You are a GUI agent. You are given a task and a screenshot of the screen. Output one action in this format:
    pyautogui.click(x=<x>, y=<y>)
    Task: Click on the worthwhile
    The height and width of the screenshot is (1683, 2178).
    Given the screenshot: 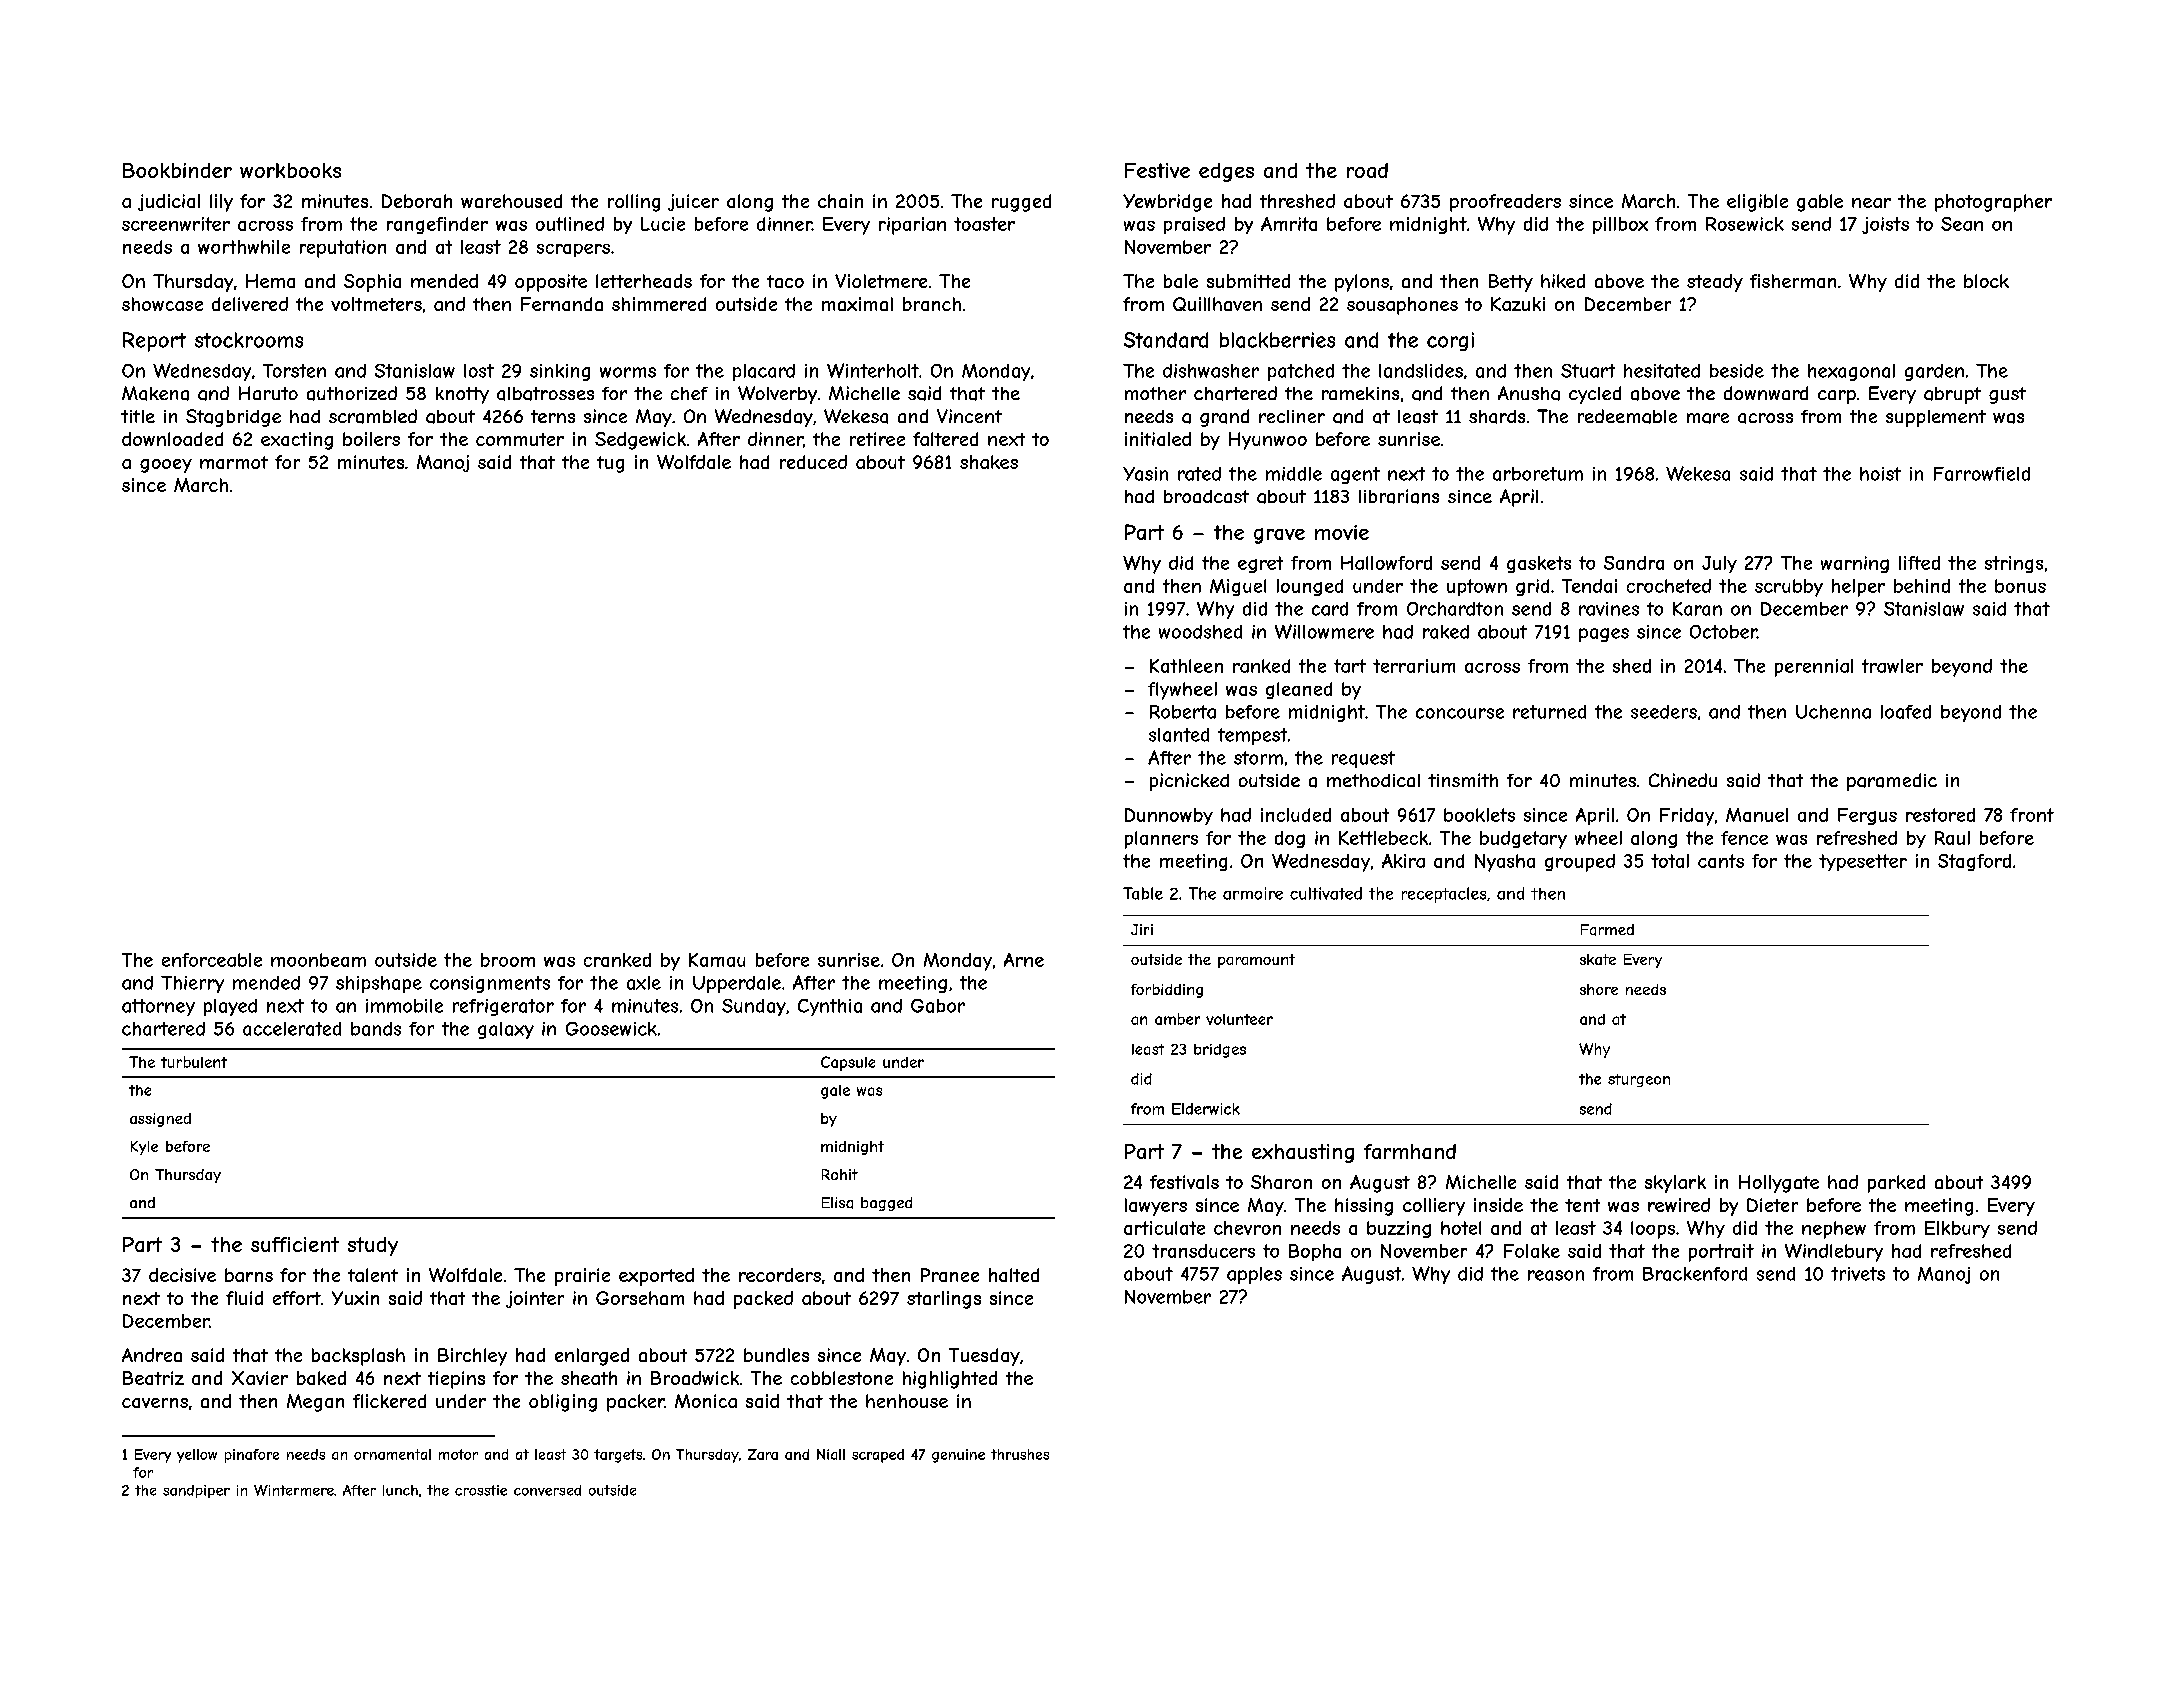 What is the action you would take?
    pyautogui.click(x=244, y=247)
